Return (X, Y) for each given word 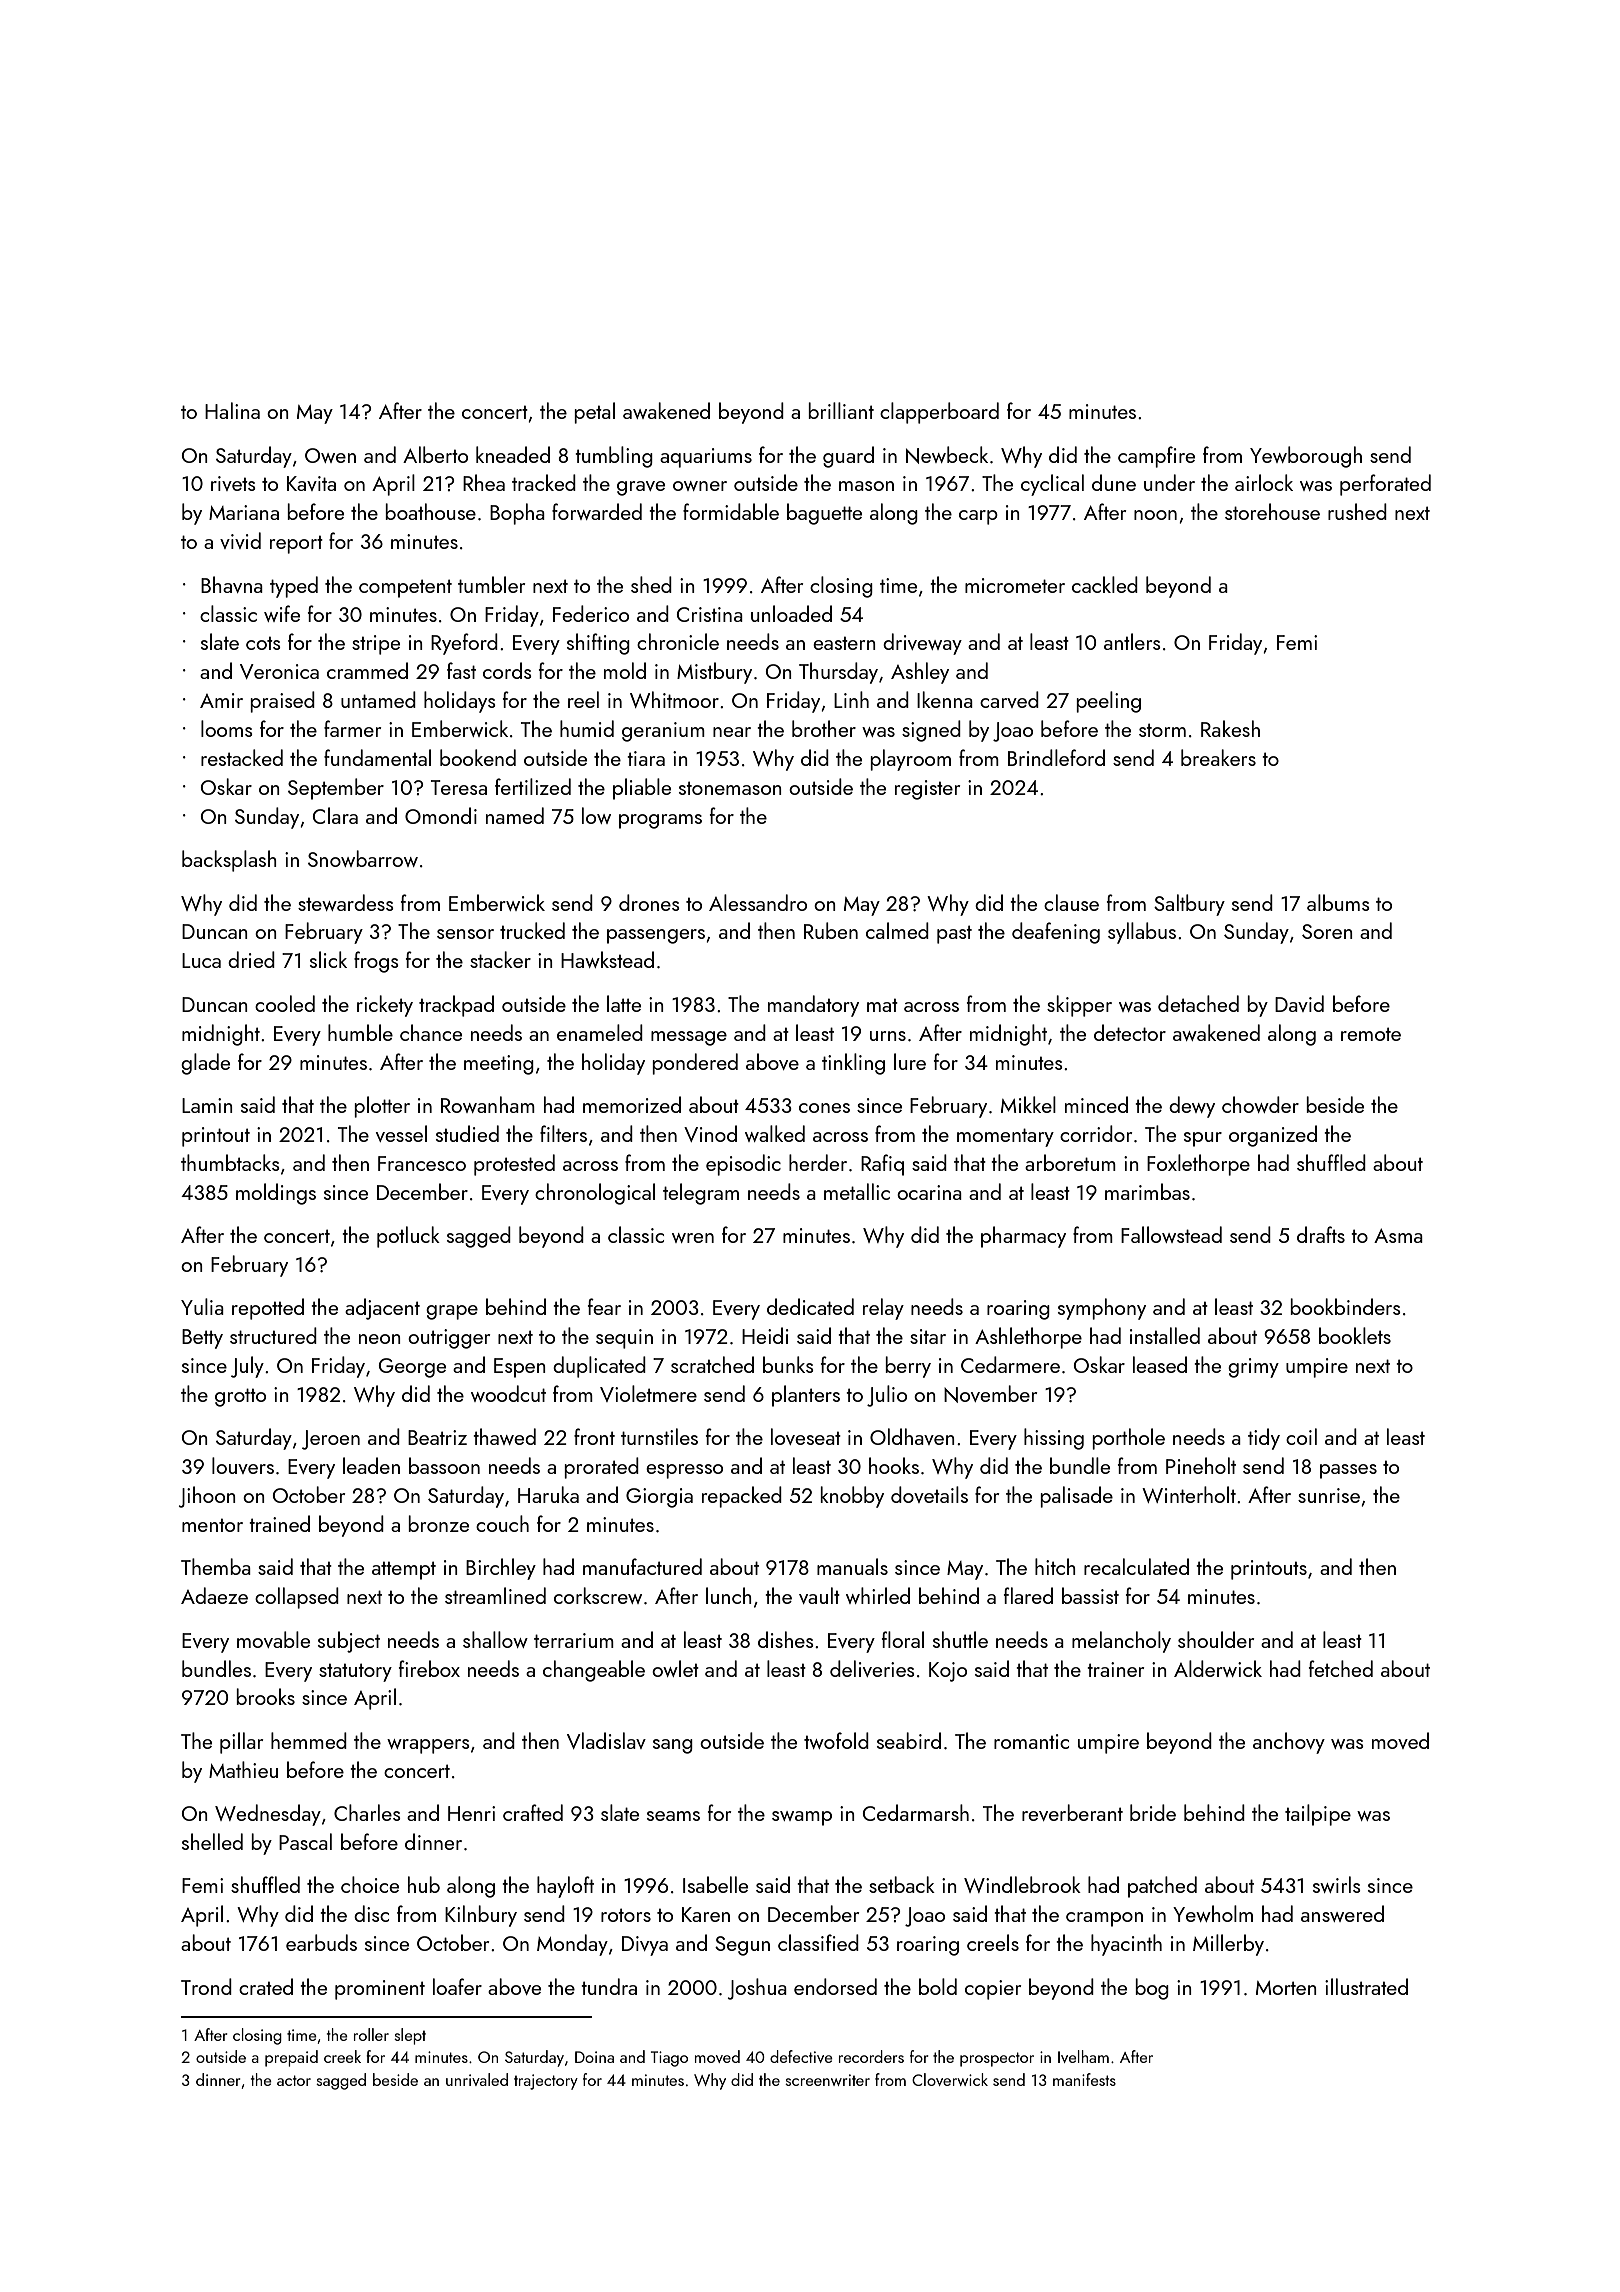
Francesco (422, 1163)
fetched (1341, 1668)
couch (502, 1523)
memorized (632, 1104)
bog (1152, 1989)
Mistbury (714, 673)
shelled (212, 1841)
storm (1162, 730)
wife (282, 613)
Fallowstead (1171, 1234)
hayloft (565, 1887)
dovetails (929, 1494)
